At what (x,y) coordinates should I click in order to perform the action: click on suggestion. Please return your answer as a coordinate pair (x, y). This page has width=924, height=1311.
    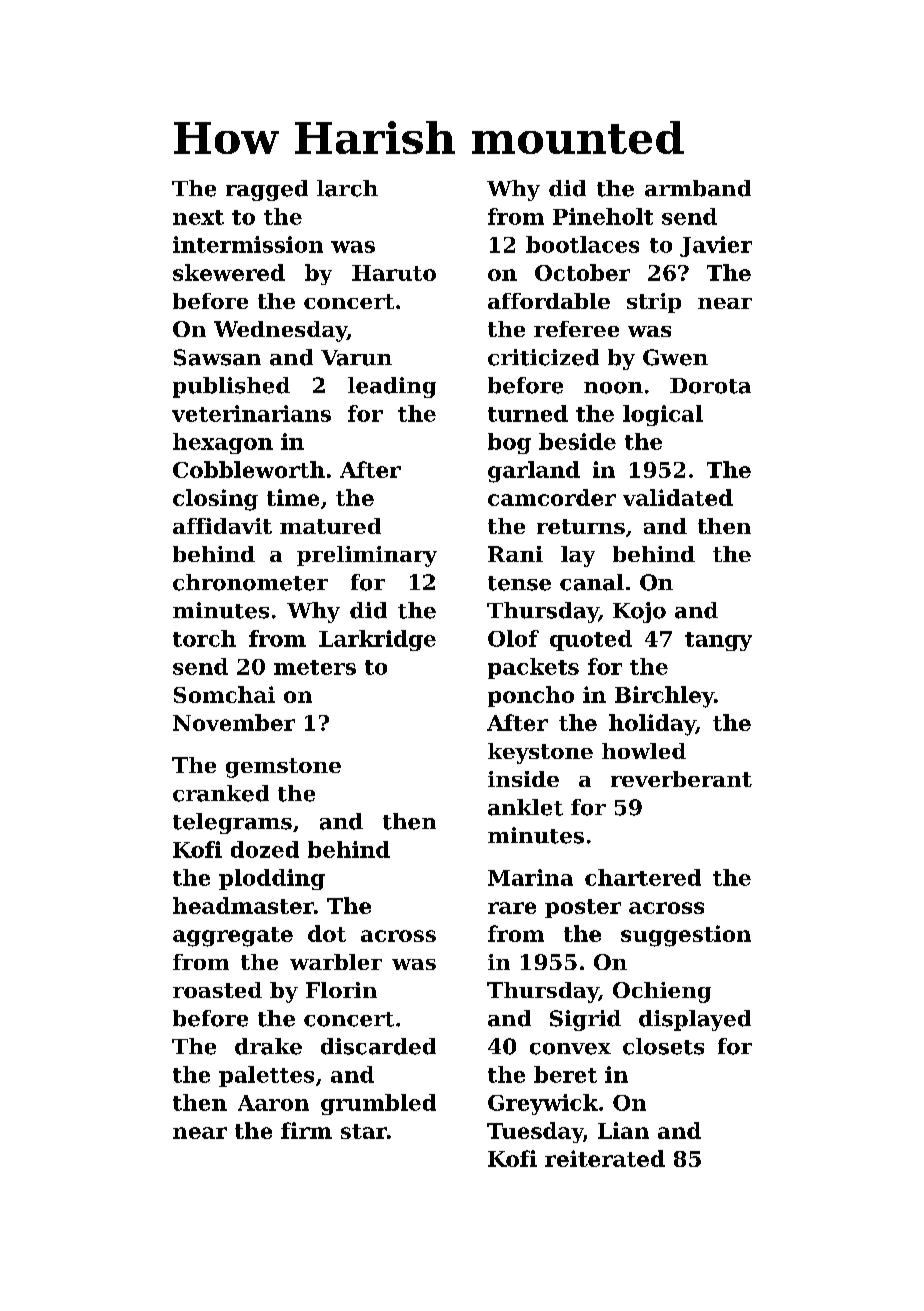
    Looking at the image, I should click on (686, 936).
